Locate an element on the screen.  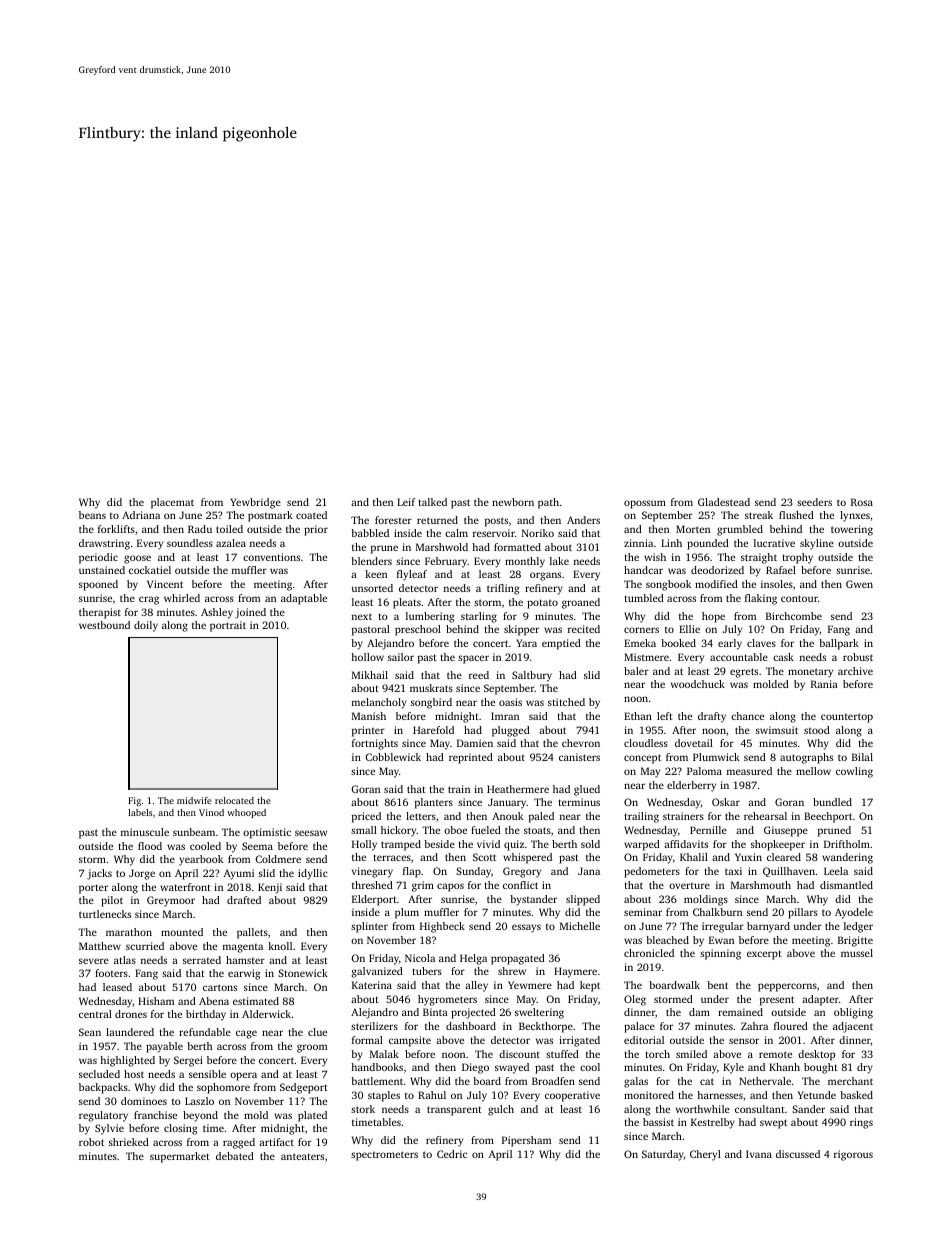
reprinted is located at coordinates (471, 758).
